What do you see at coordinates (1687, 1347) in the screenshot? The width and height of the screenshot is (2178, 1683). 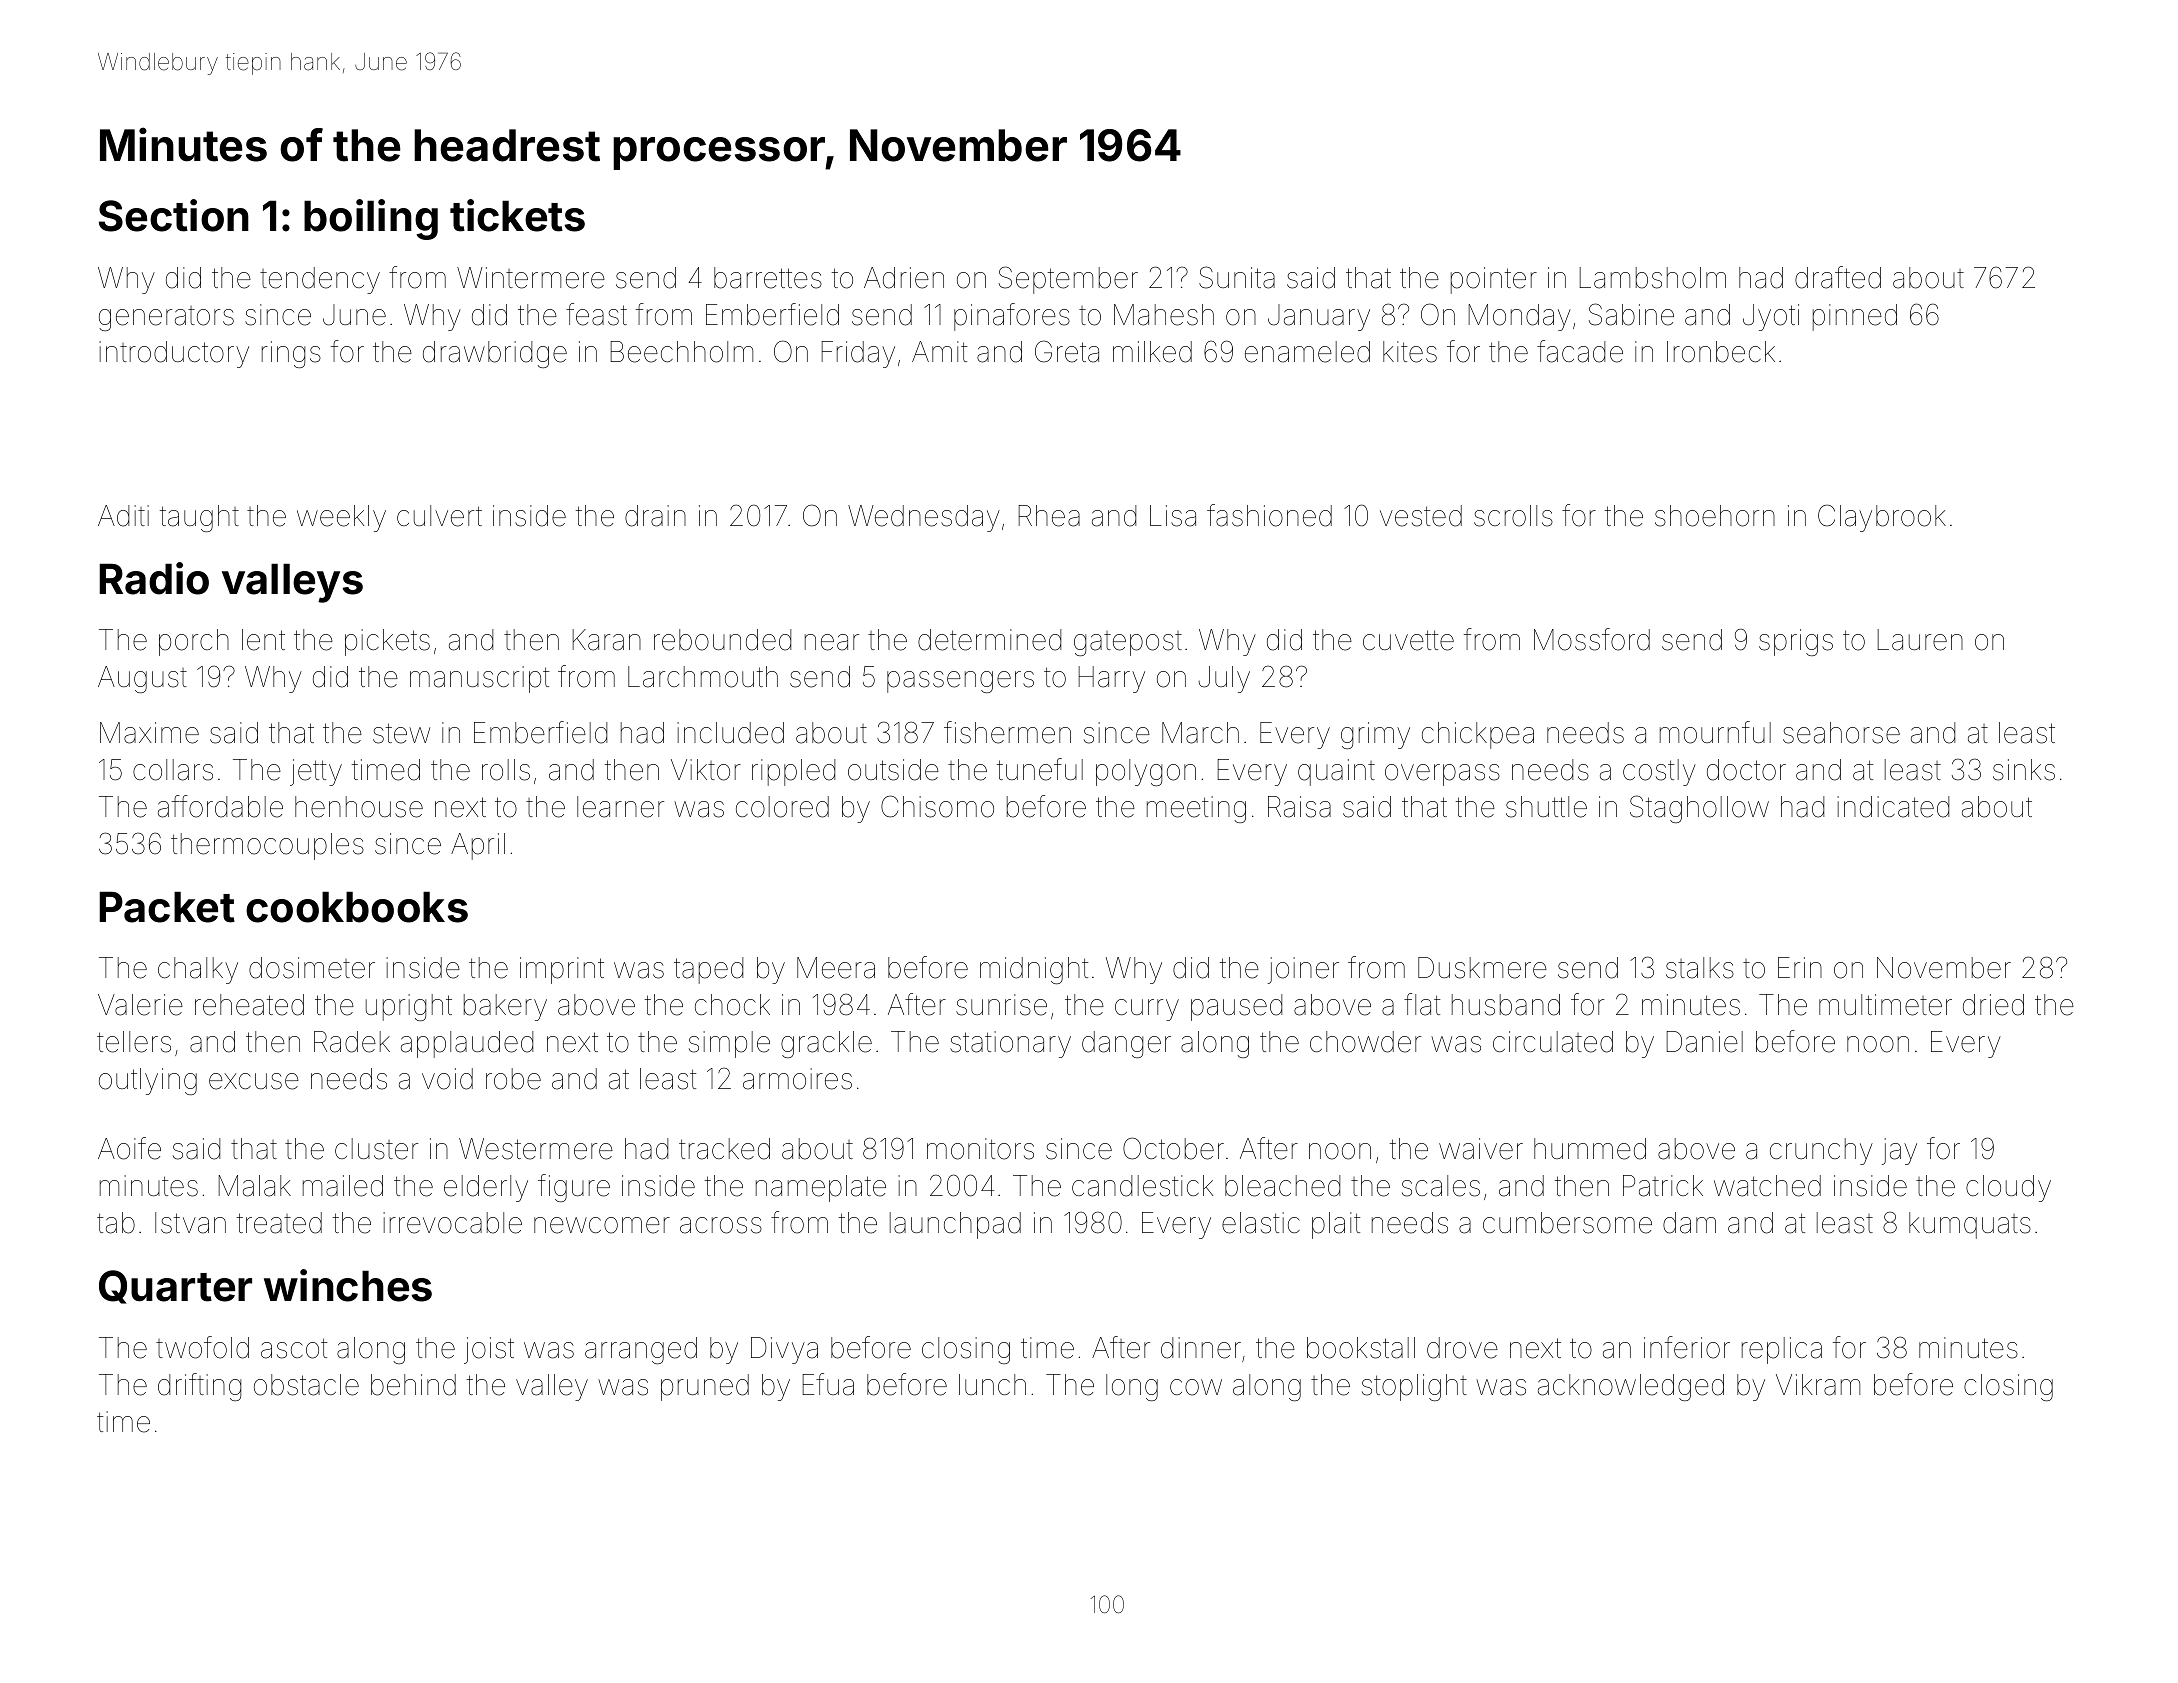 I see `inferior` at bounding box center [1687, 1347].
